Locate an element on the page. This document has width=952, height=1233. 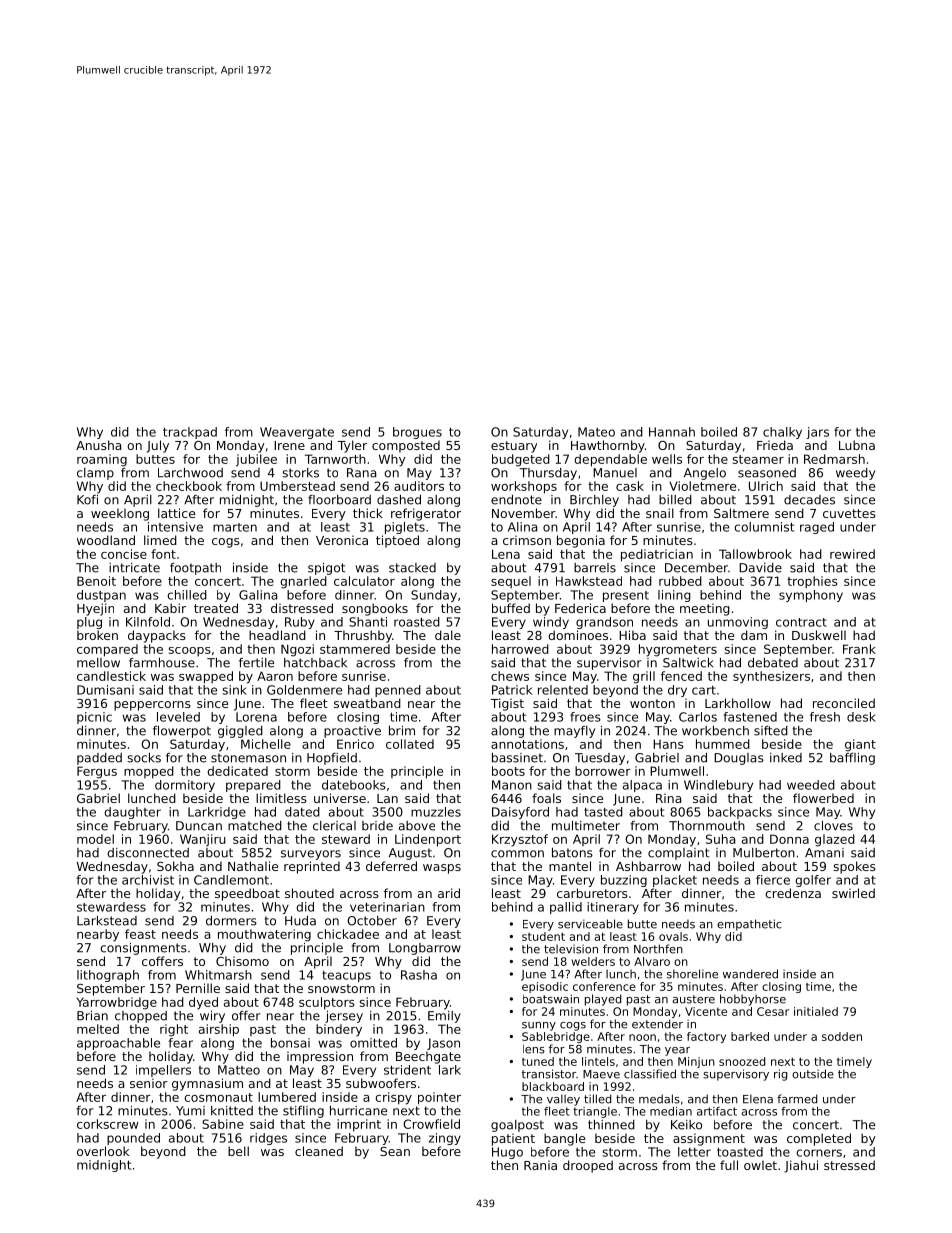
Hannah is located at coordinates (672, 432).
